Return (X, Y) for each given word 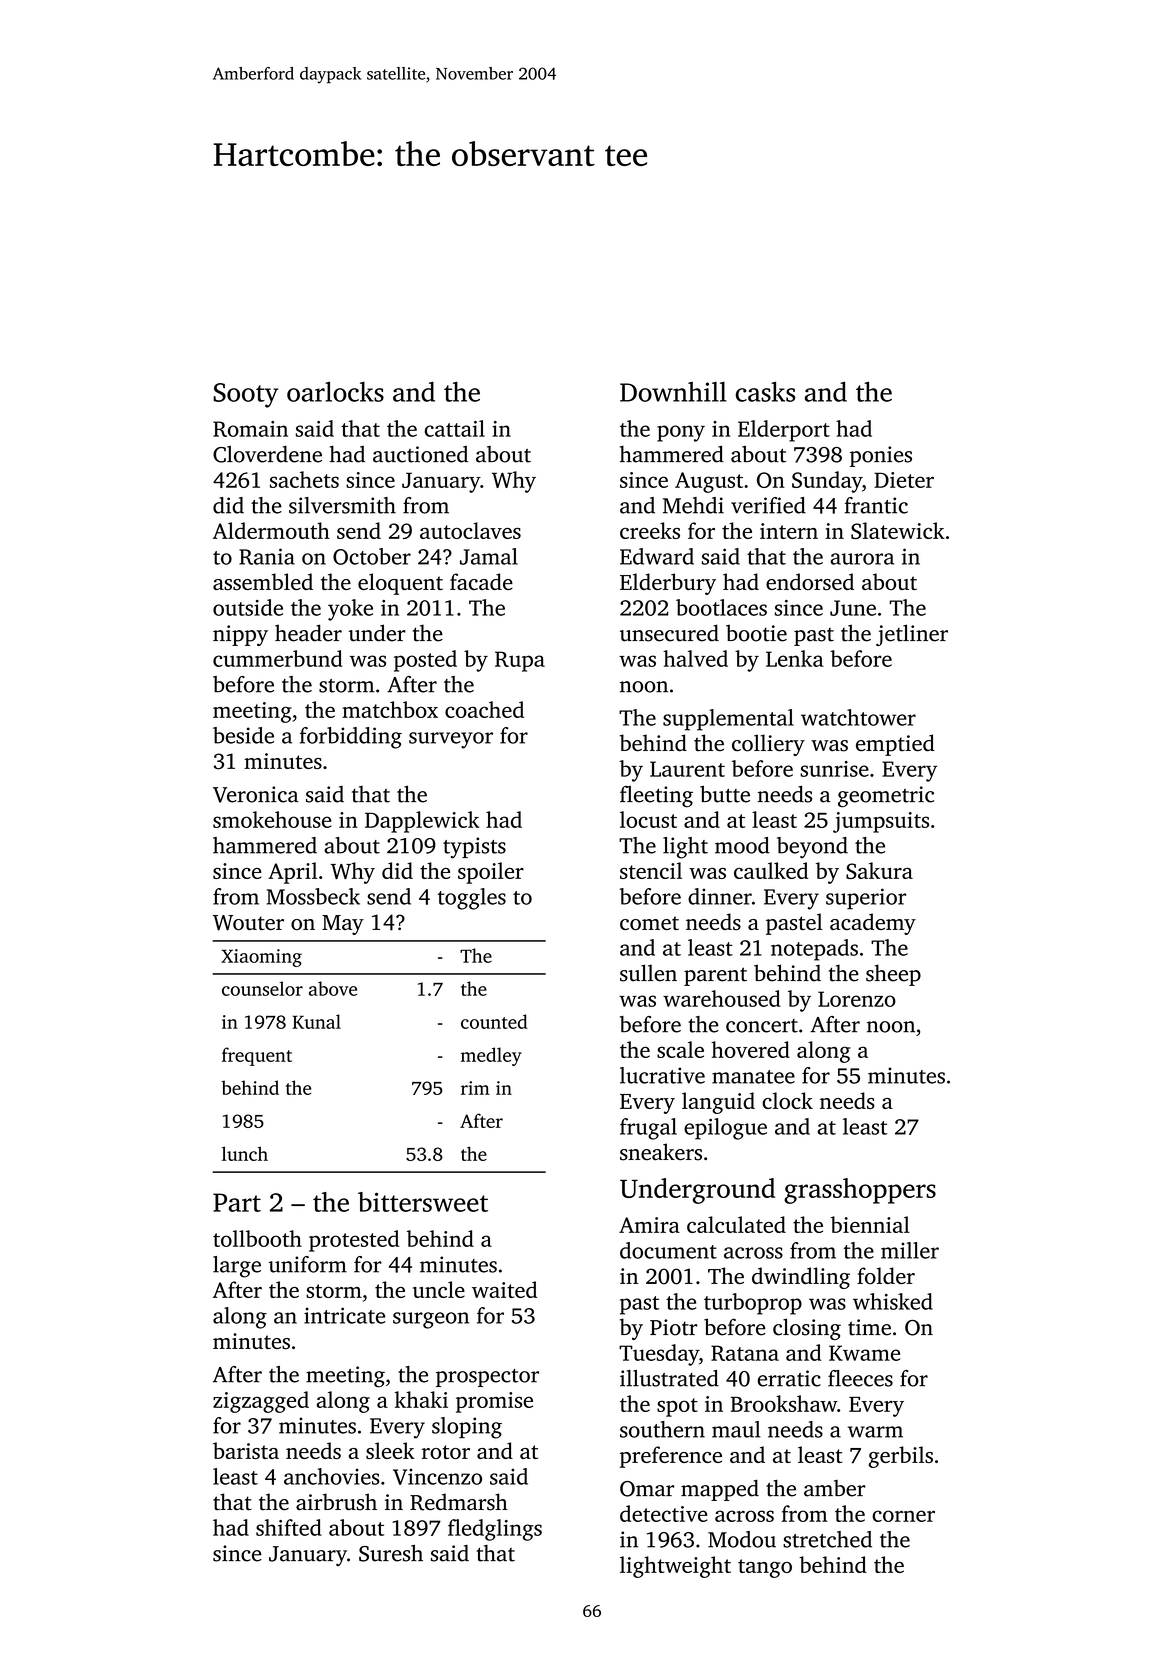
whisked (893, 1301)
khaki (421, 1399)
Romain (250, 429)
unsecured (669, 633)
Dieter (904, 480)
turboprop (753, 1304)
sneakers (661, 1152)
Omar (647, 1489)
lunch (245, 1153)
